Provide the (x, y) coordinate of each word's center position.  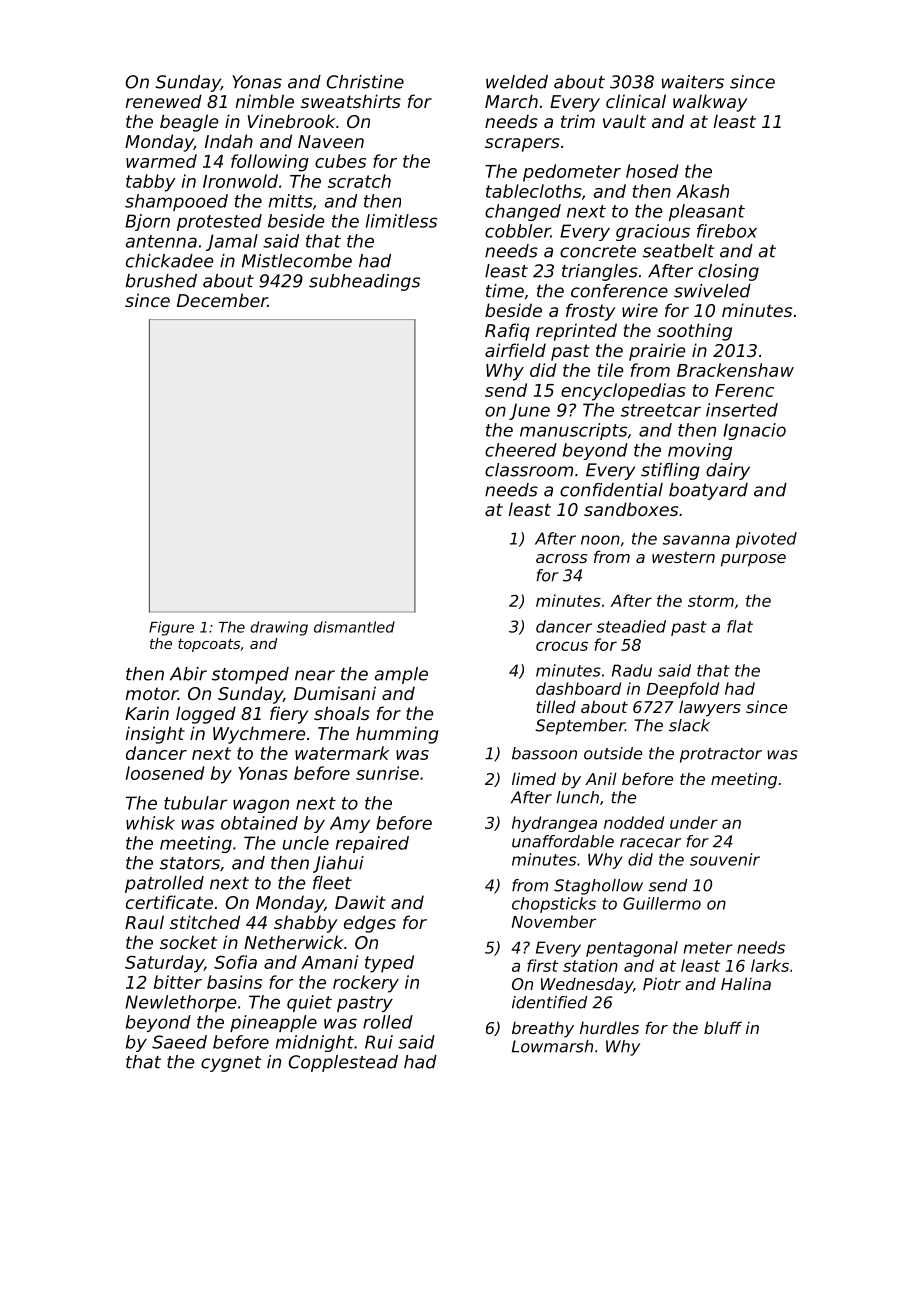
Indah (229, 141)
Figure (171, 628)
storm (711, 601)
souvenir (725, 859)
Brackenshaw (735, 370)
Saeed (179, 1042)
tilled (556, 706)
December (222, 300)
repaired (372, 844)
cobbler (518, 231)
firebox (727, 231)
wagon (261, 806)
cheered (521, 450)
